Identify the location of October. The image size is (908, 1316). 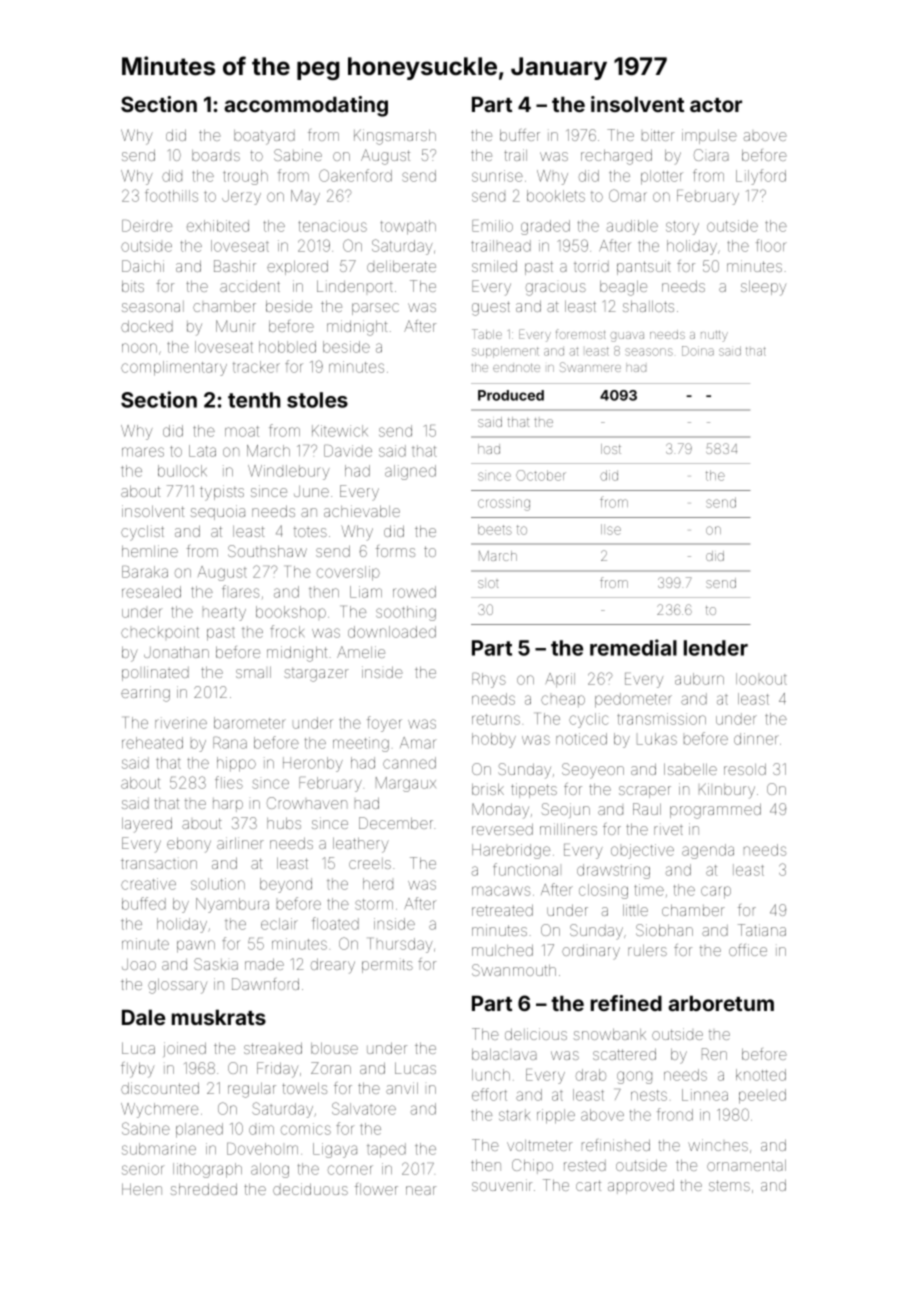
(541, 475).
